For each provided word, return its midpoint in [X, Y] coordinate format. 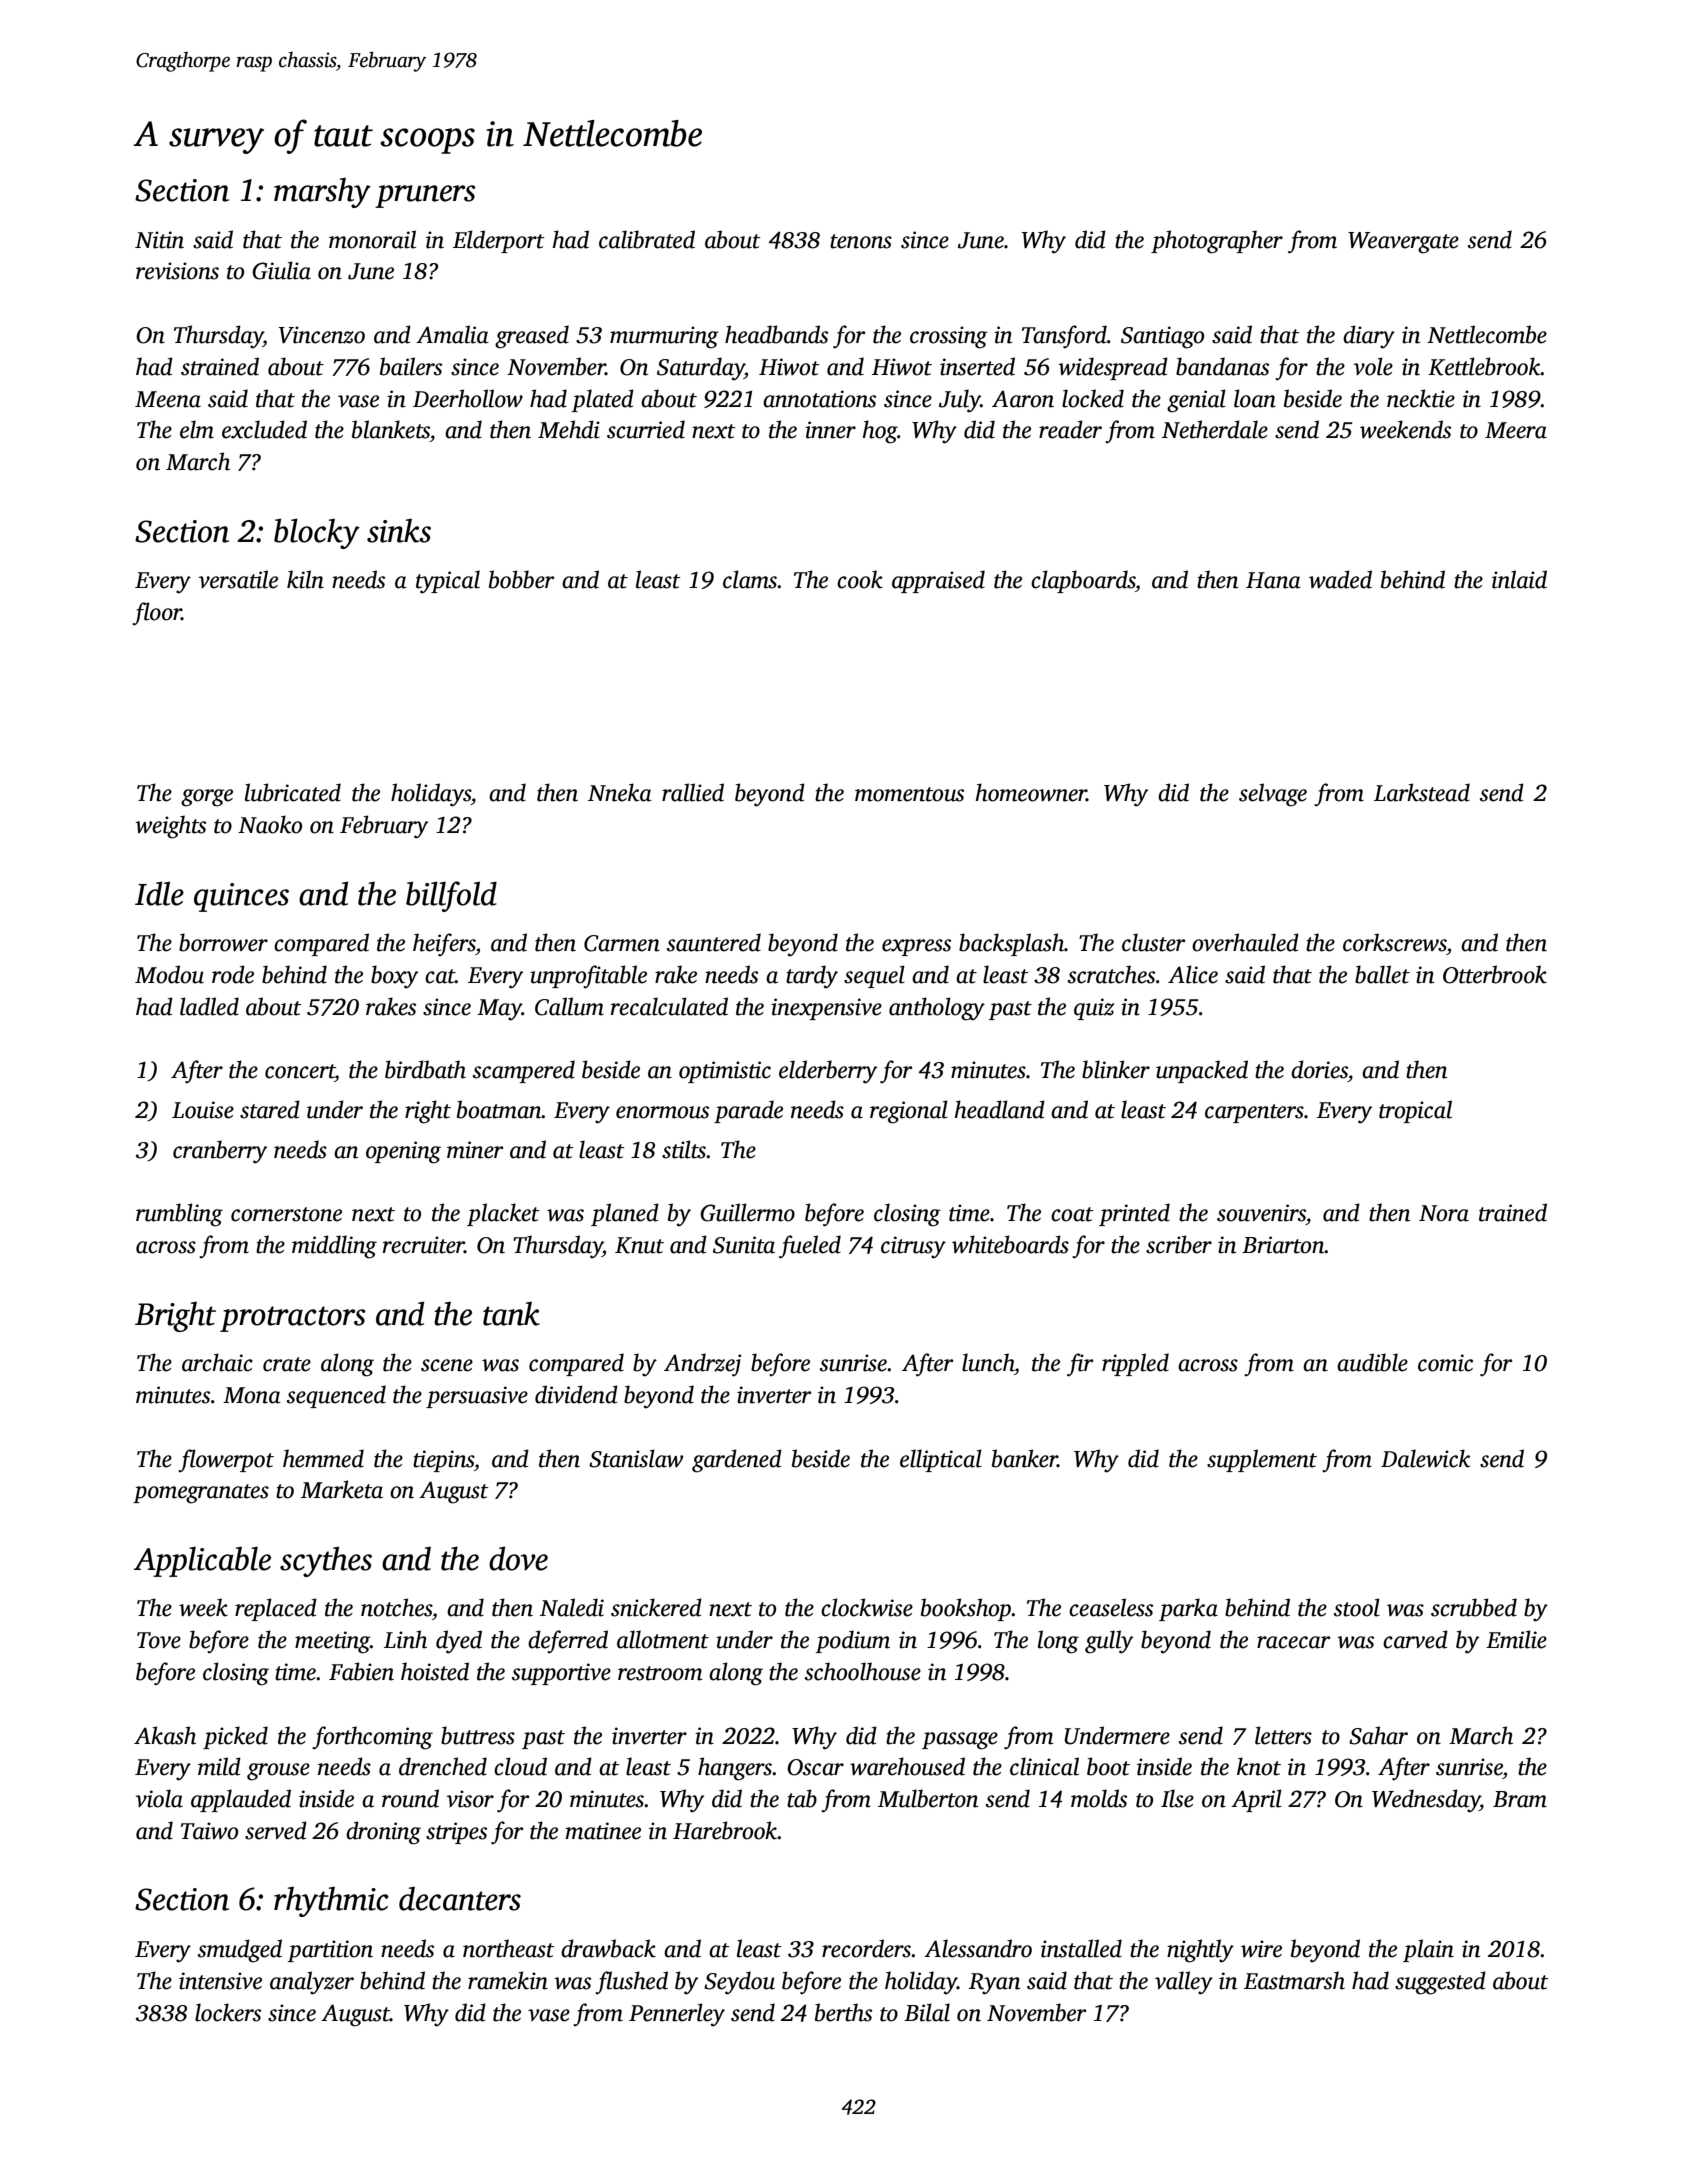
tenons [861, 241]
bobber [522, 579]
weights [170, 827]
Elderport [498, 241]
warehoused [907, 1766]
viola [159, 1798]
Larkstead [1422, 792]
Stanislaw [636, 1458]
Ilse [1177, 1798]
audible [1372, 1362]
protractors [293, 1319]
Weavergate [1403, 243]
